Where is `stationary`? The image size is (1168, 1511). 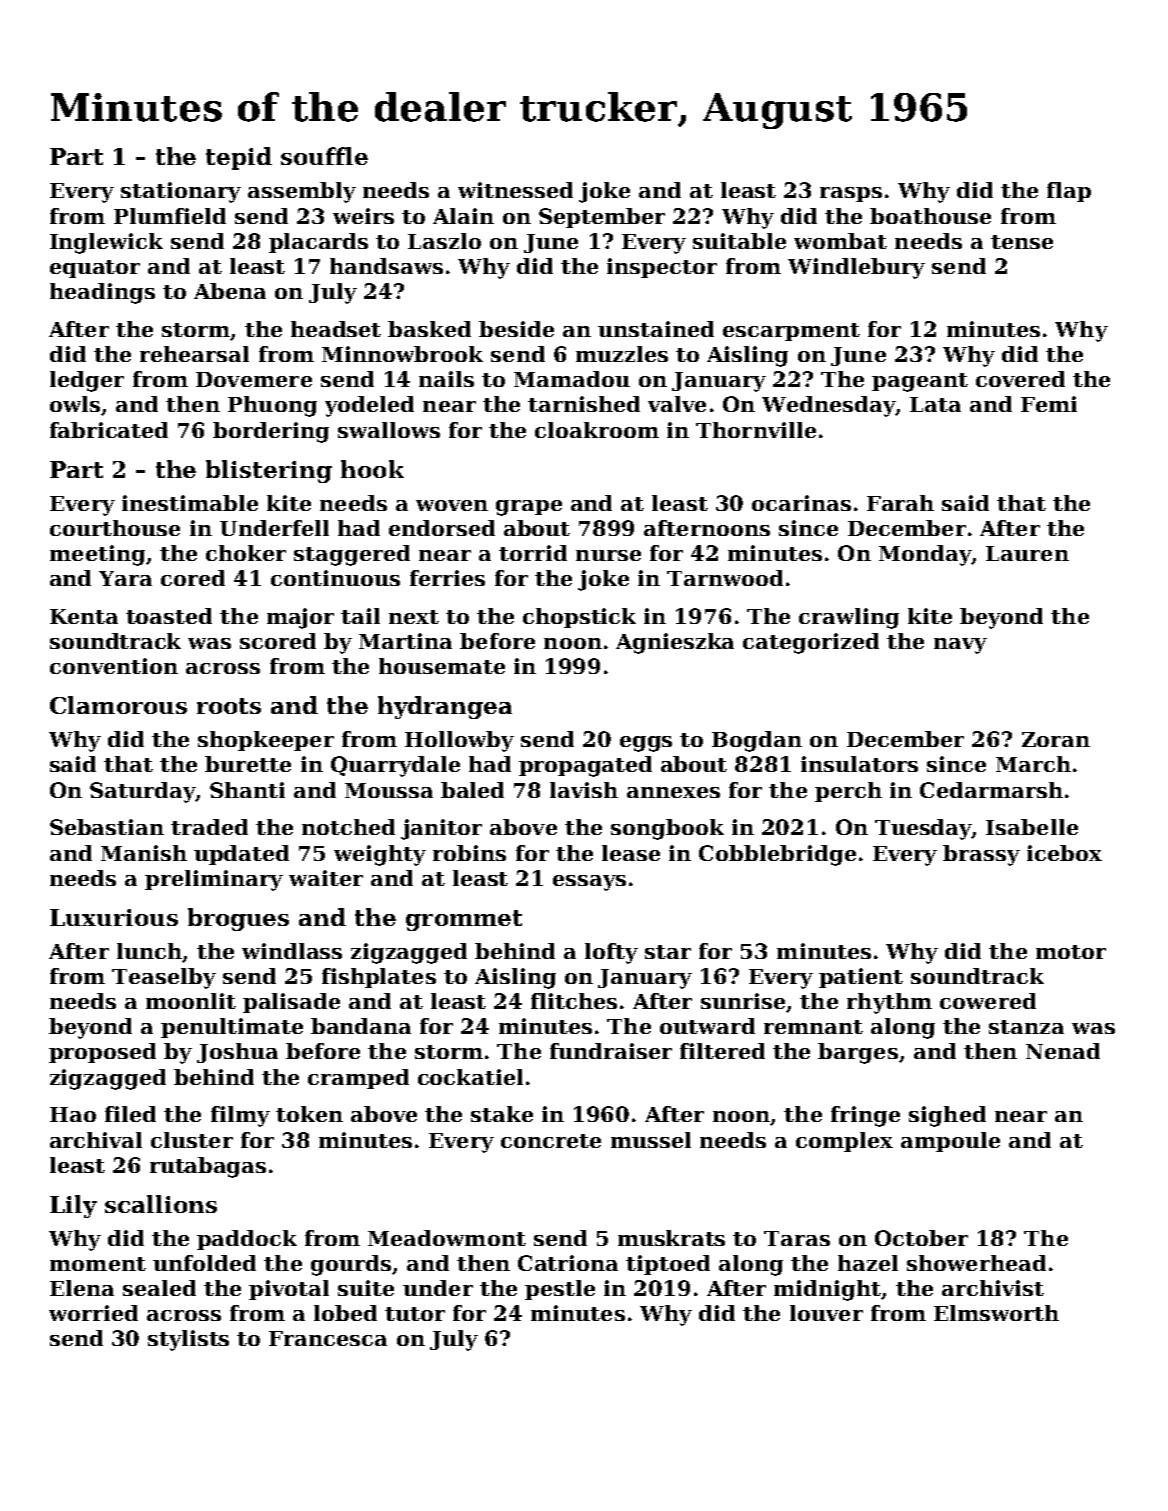
stationary is located at coordinates (181, 192).
